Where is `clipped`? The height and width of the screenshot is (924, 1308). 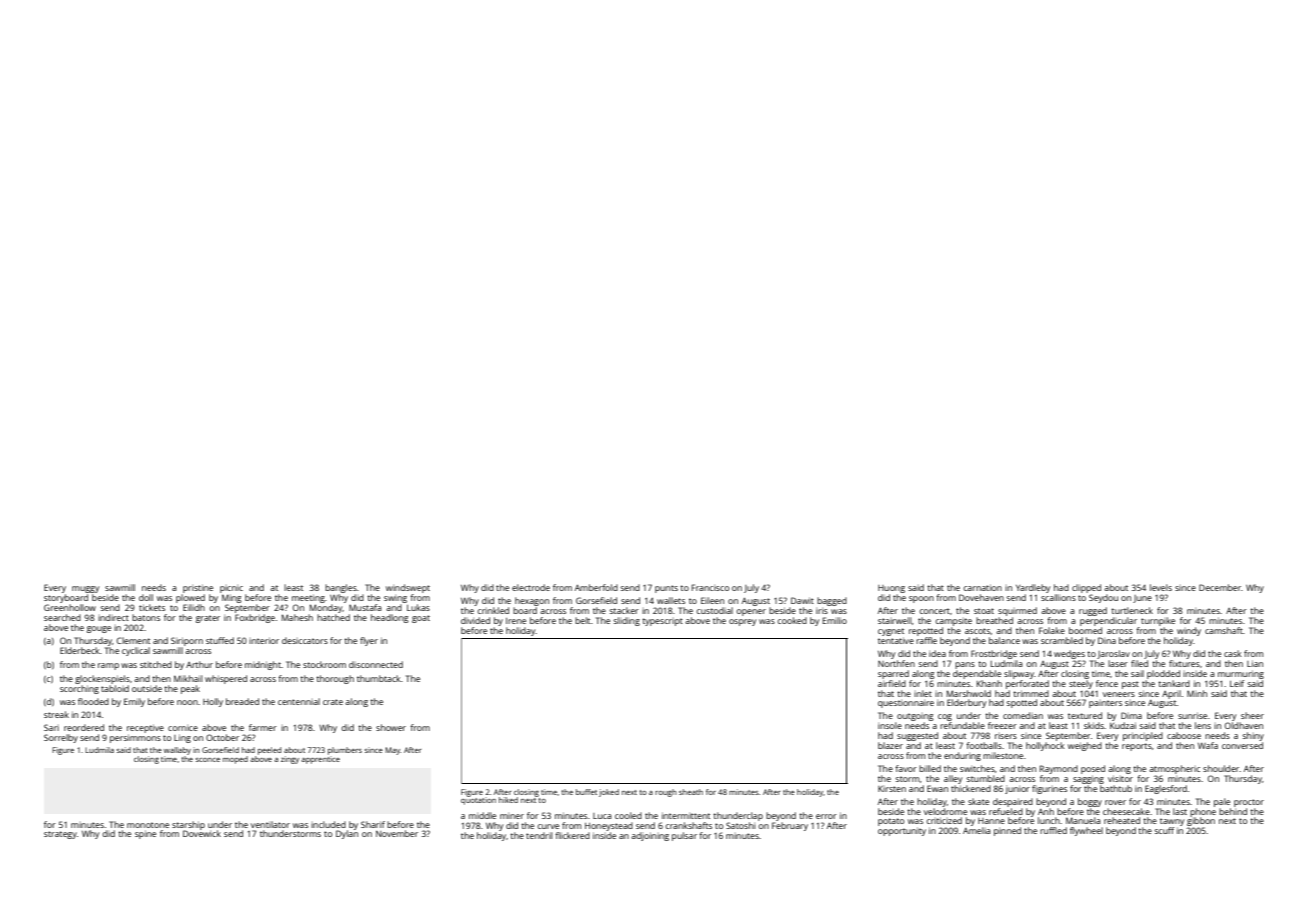
clipped is located at coordinates (1086, 588).
